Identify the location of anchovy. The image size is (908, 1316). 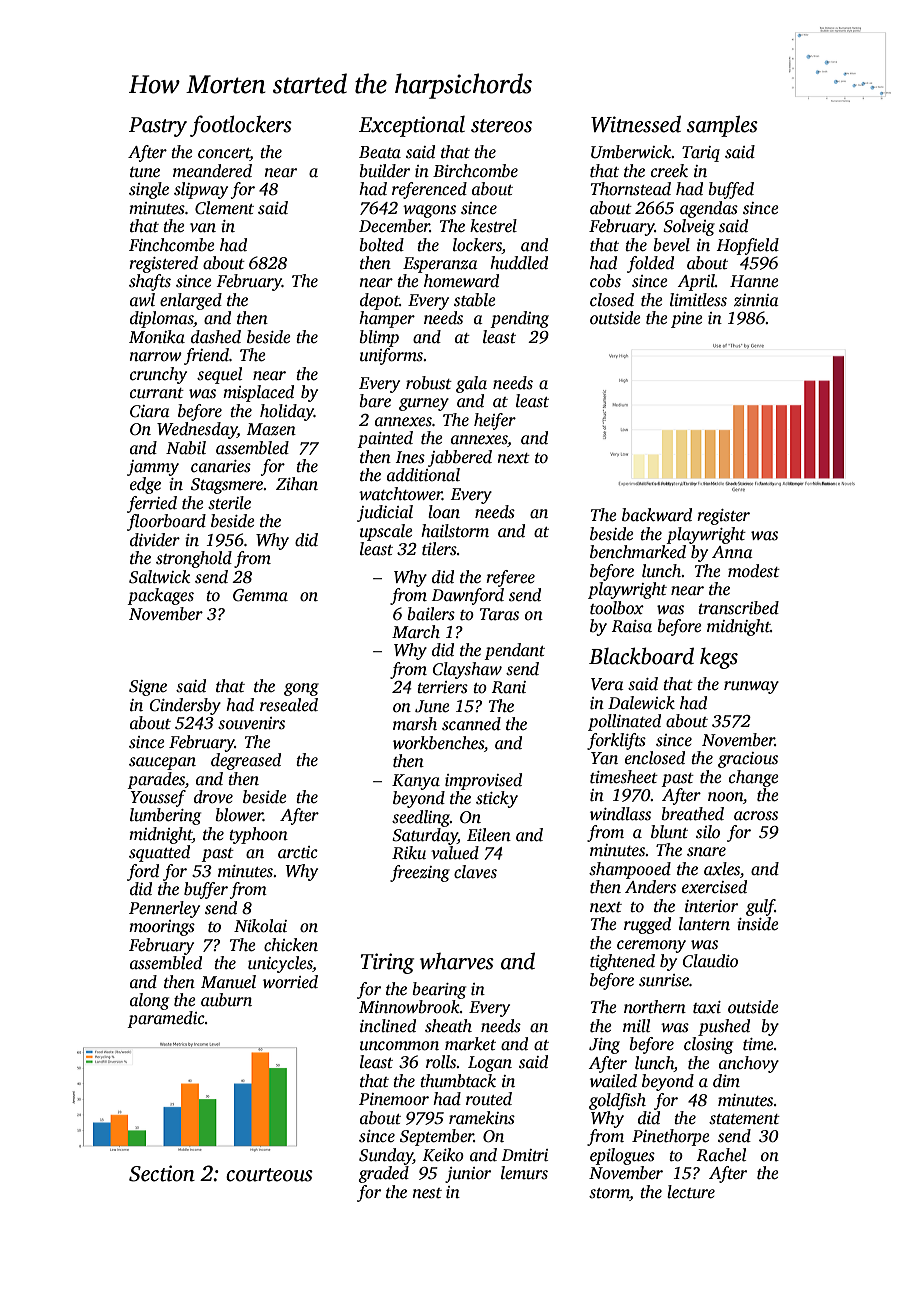
(749, 1064).
